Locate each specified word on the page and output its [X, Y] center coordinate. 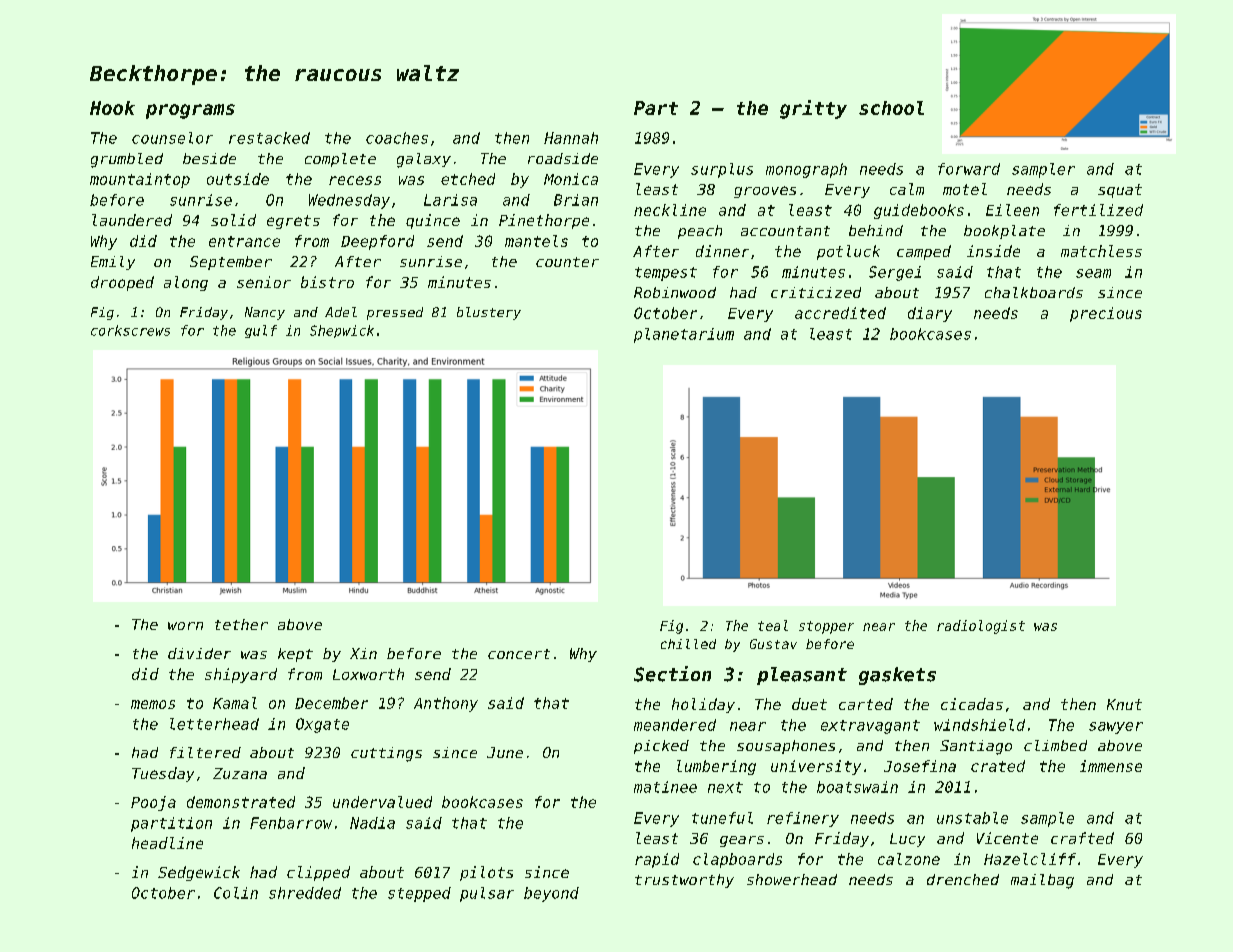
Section [672, 674]
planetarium [684, 335]
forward [969, 169]
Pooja [153, 803]
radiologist [981, 627]
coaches [397, 138]
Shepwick [342, 331]
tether [241, 624]
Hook [112, 108]
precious [1106, 314]
